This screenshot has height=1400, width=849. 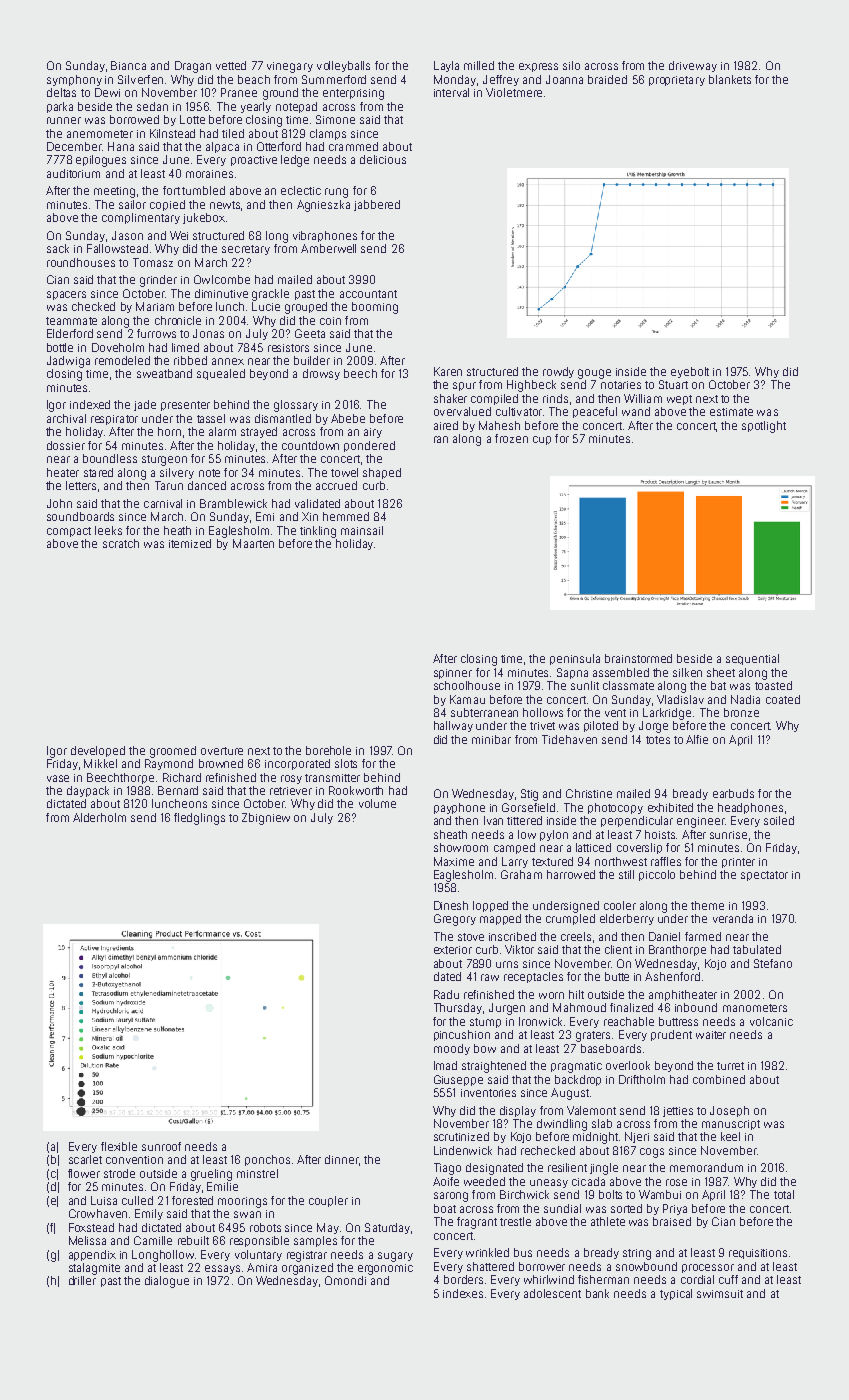 I want to click on milled, so click(x=479, y=65).
